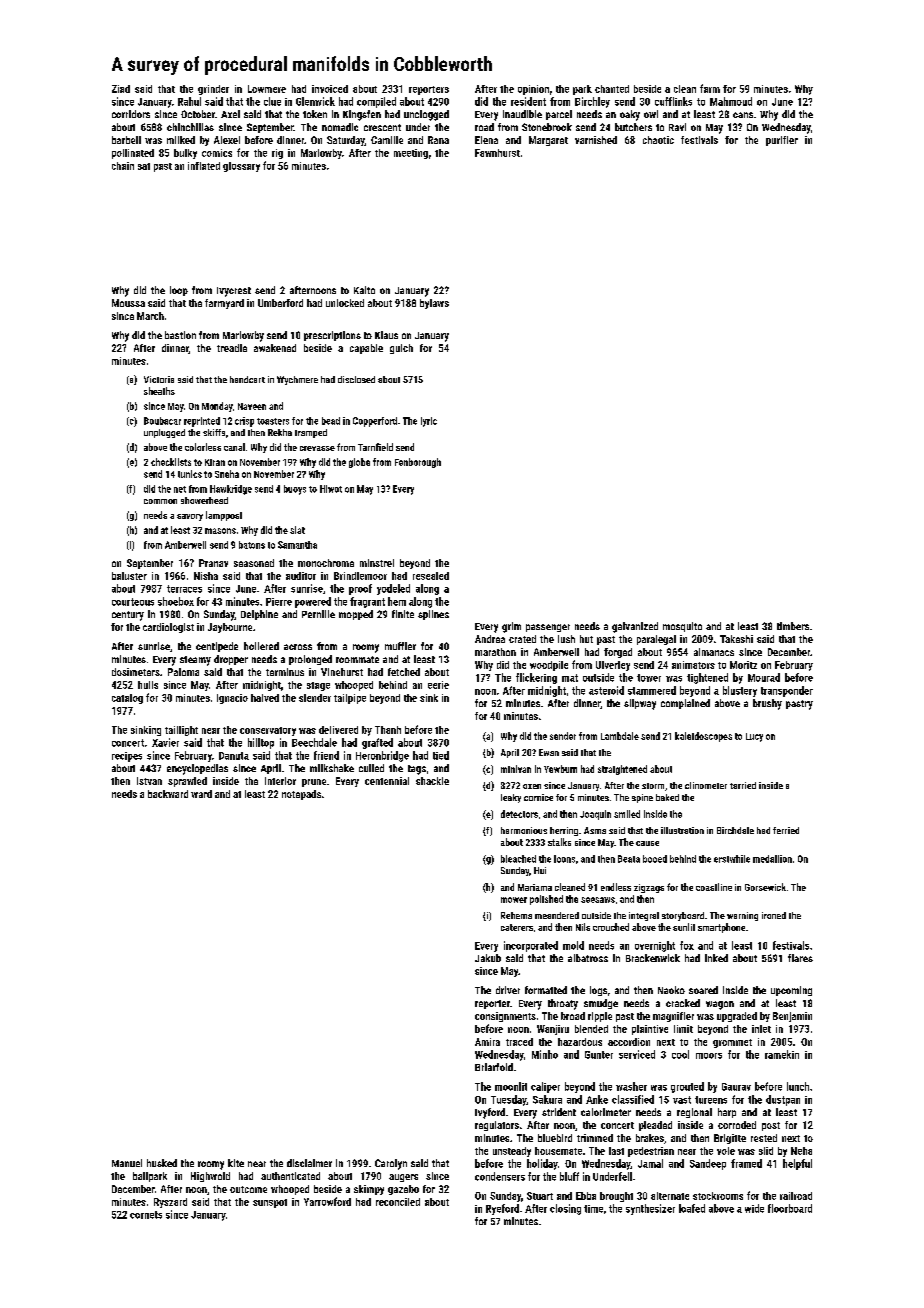 This screenshot has height=1308, width=924. Describe the element at coordinates (270, 1203) in the screenshot. I see `sunspot` at that location.
